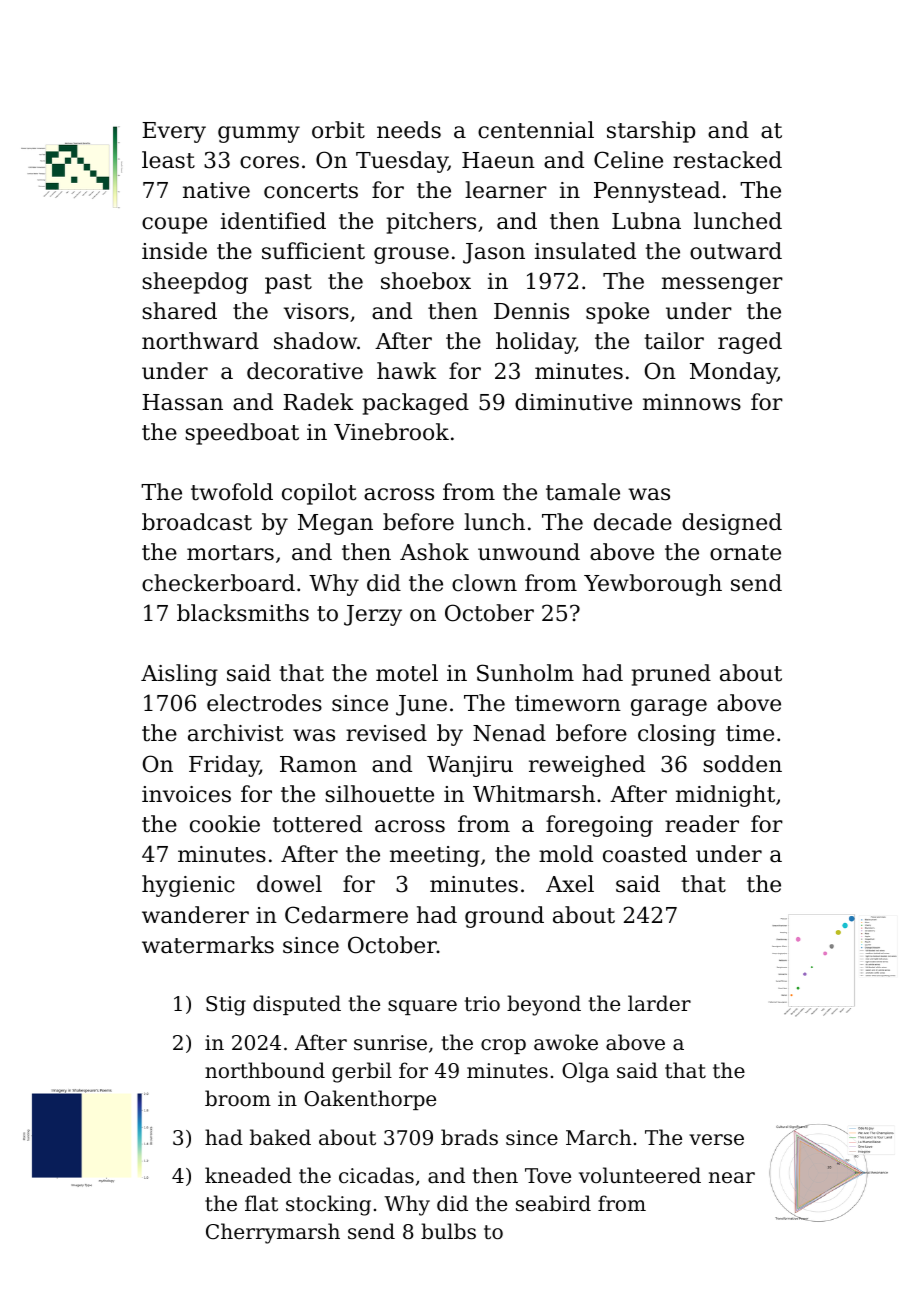  I want to click on designed, so click(732, 524).
